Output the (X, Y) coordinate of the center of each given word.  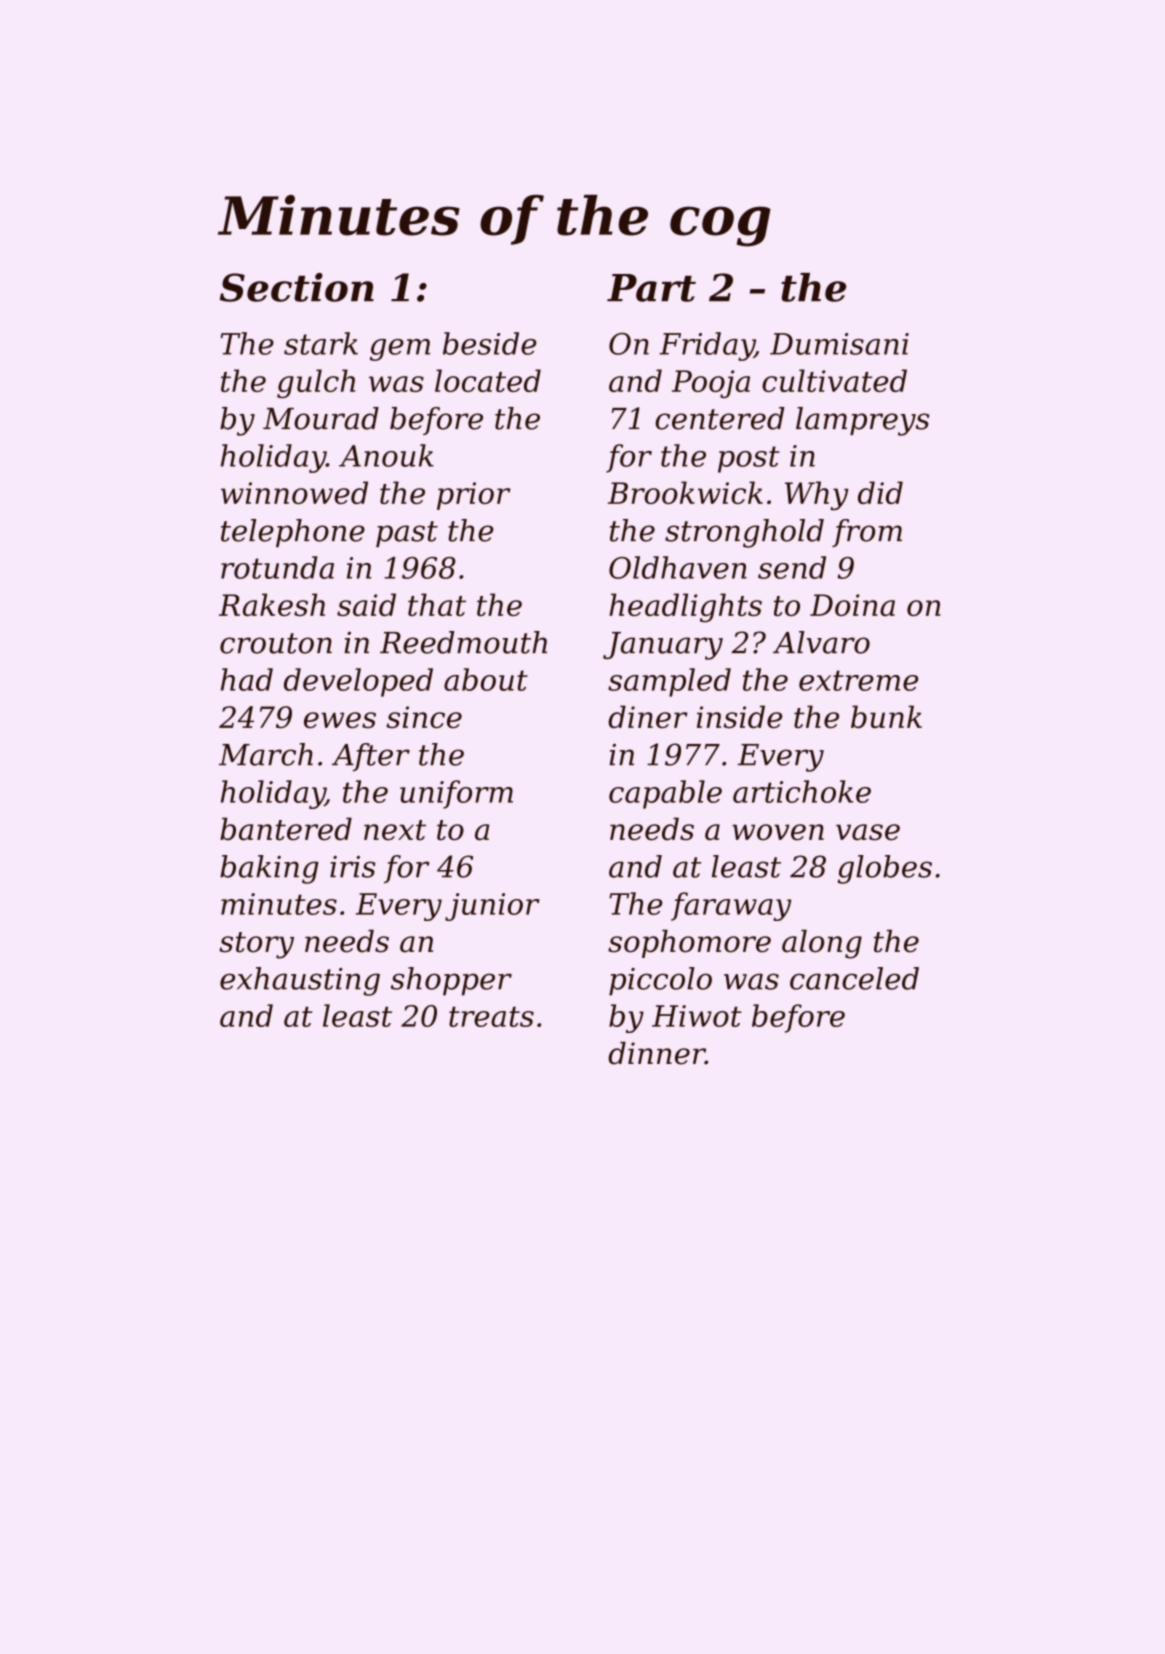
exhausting (300, 981)
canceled (854, 978)
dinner (656, 1053)
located (488, 380)
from (867, 533)
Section (297, 287)
